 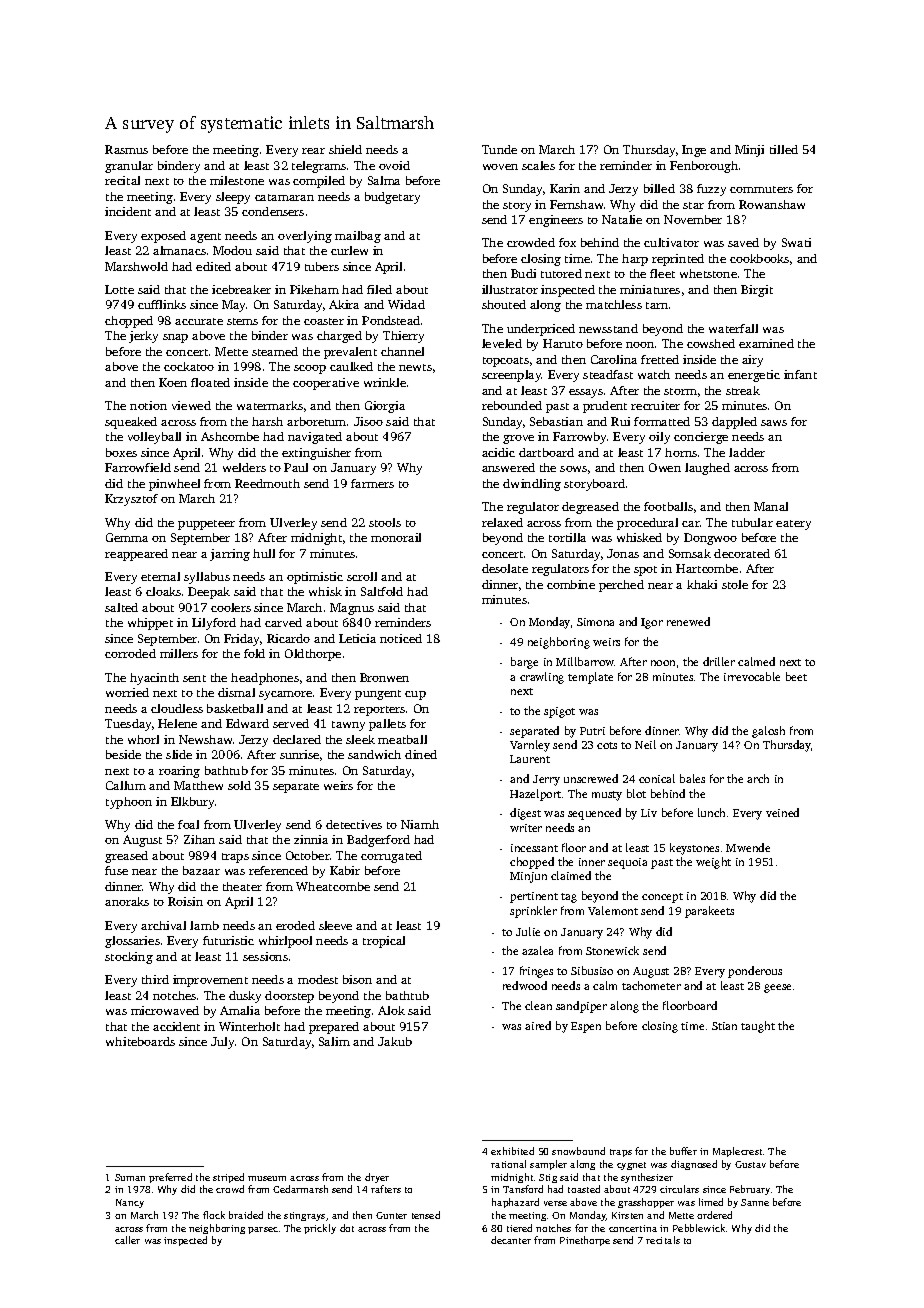 What do you see at coordinates (668, 506) in the screenshot?
I see `footballs` at bounding box center [668, 506].
